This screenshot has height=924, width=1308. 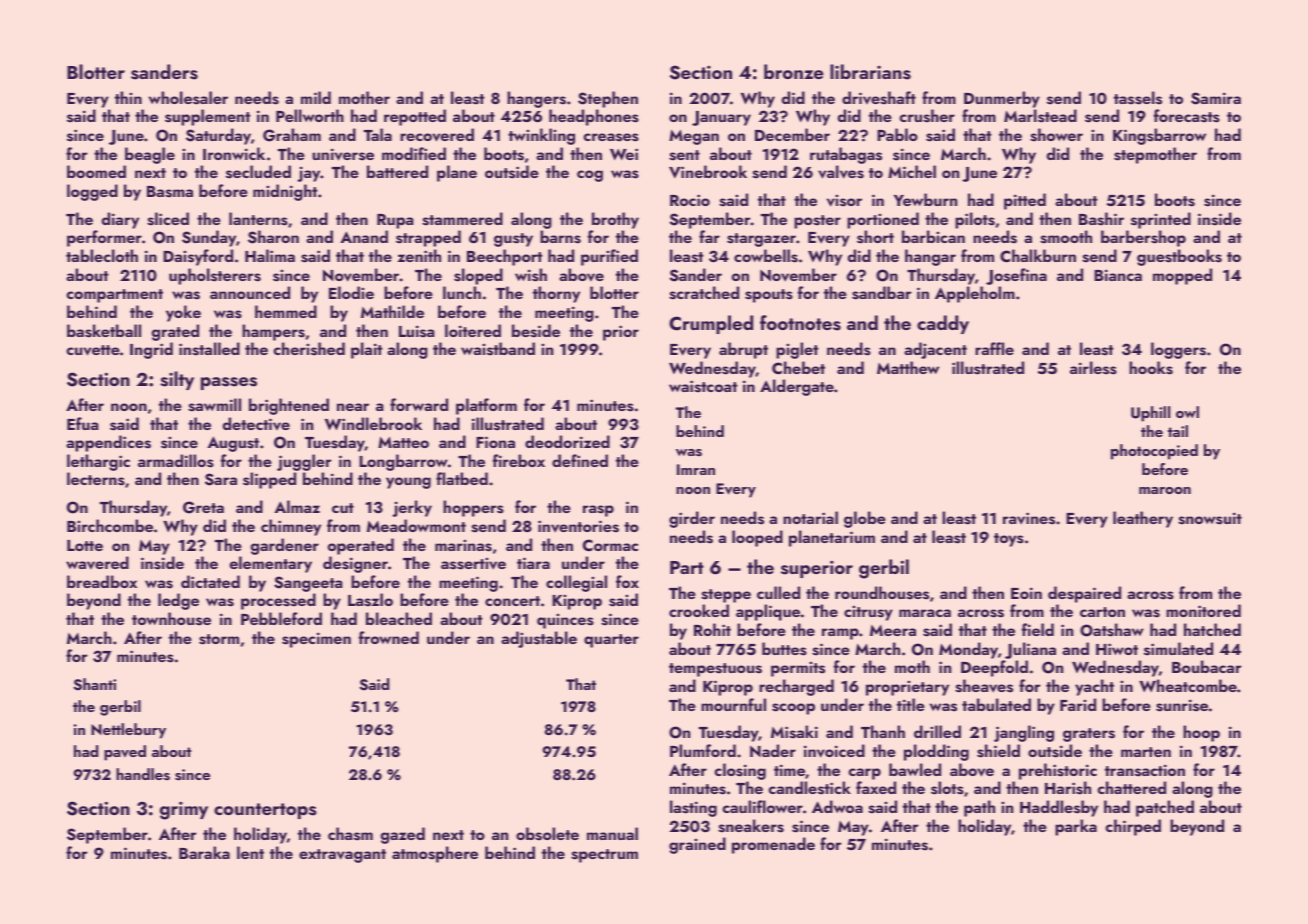 I want to click on spectrum, so click(x=604, y=856).
